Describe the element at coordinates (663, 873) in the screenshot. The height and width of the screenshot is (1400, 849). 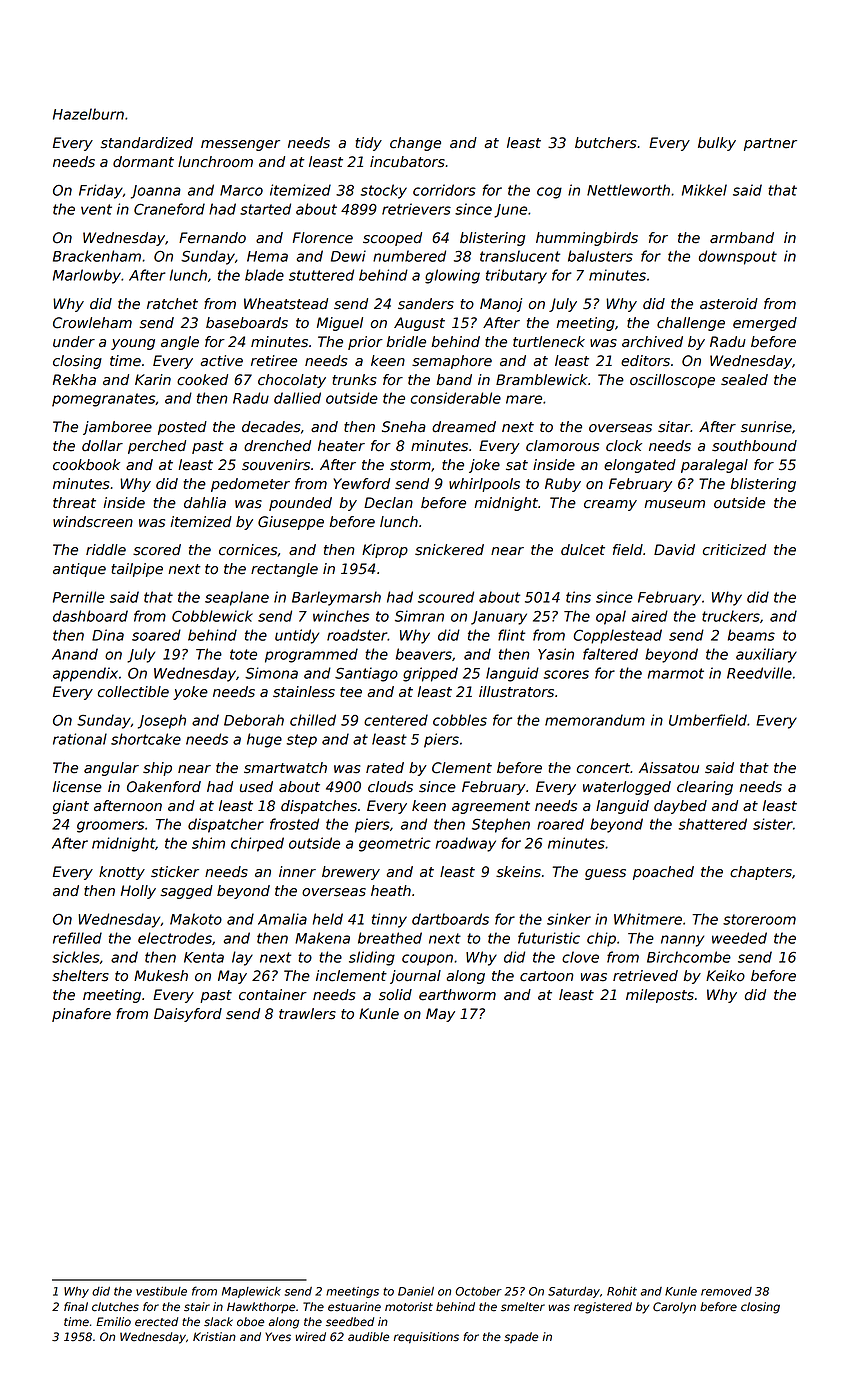
I see `poached` at that location.
